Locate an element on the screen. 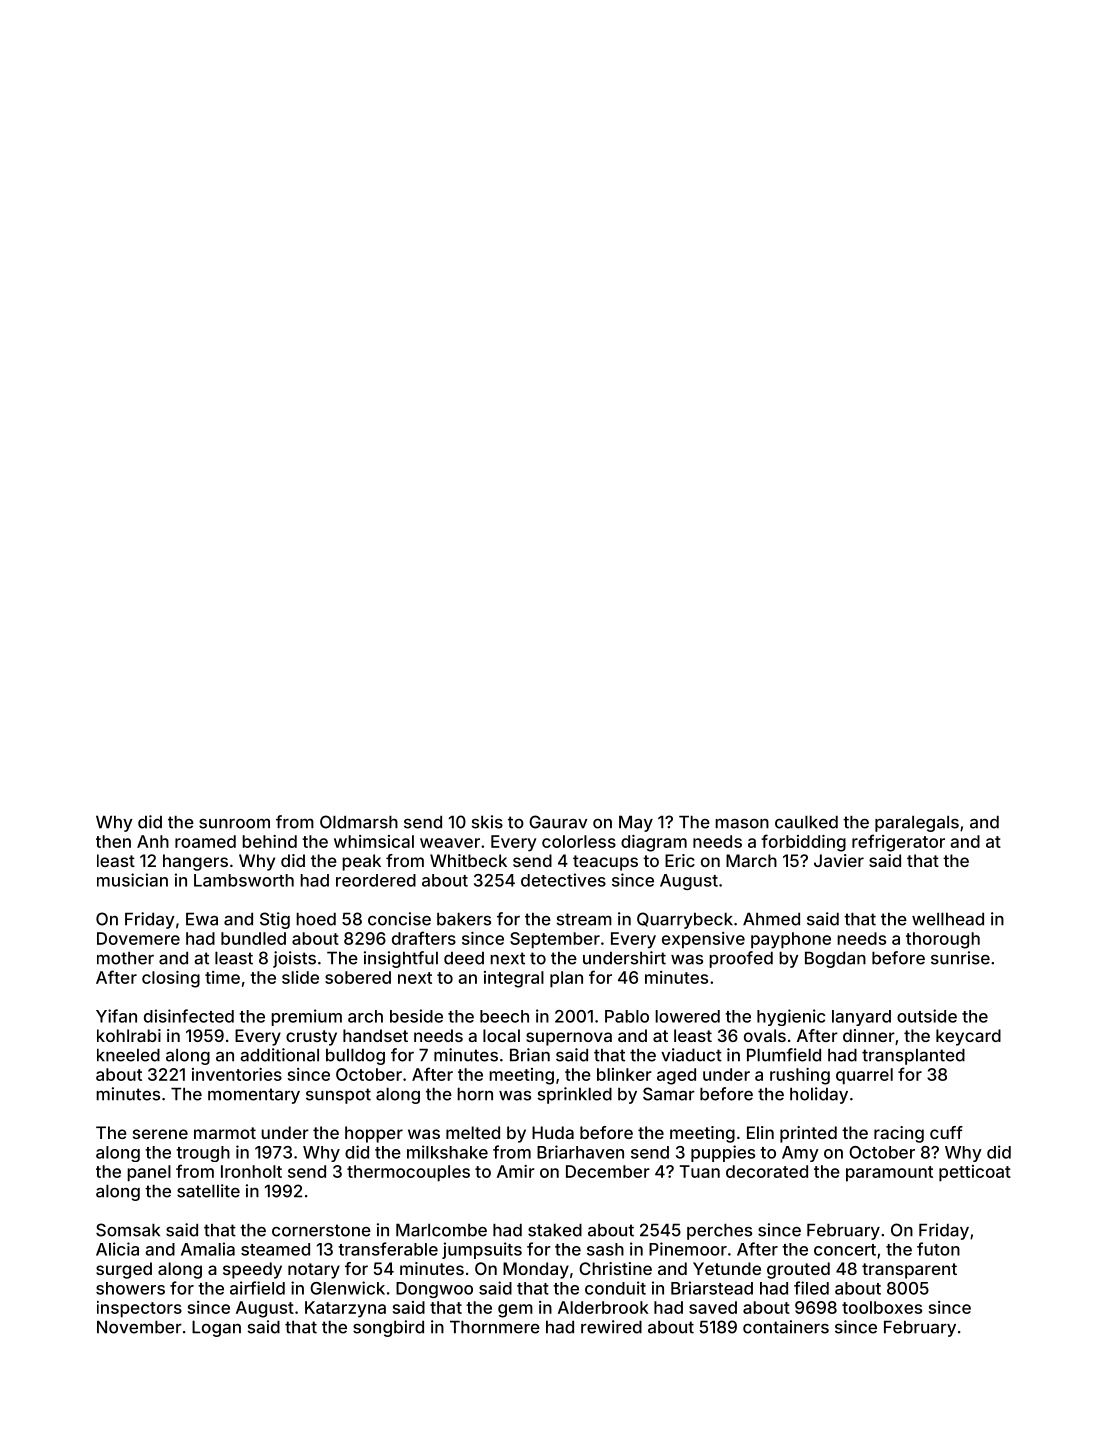  blinker is located at coordinates (624, 1074).
